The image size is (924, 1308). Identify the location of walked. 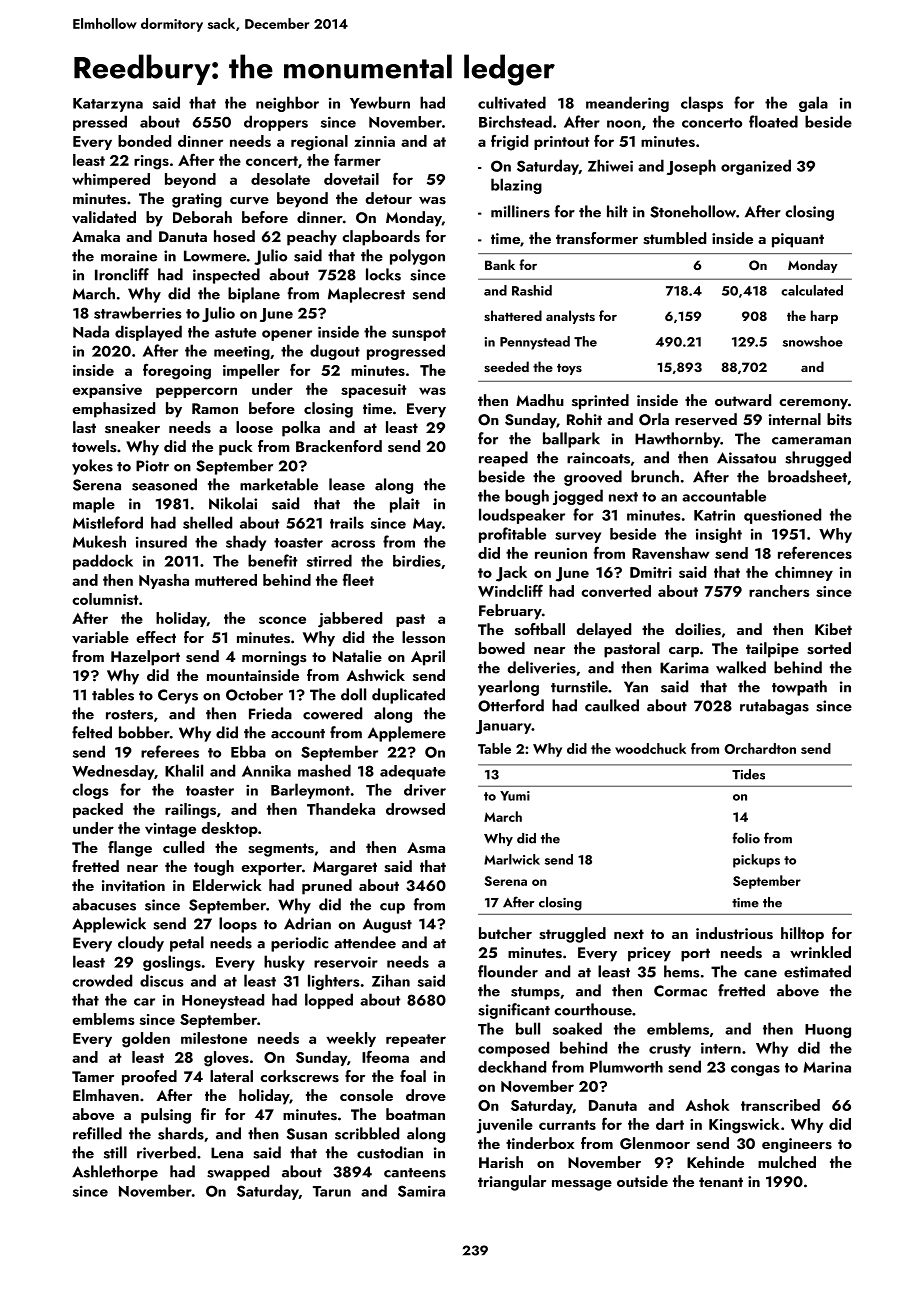
(741, 667).
